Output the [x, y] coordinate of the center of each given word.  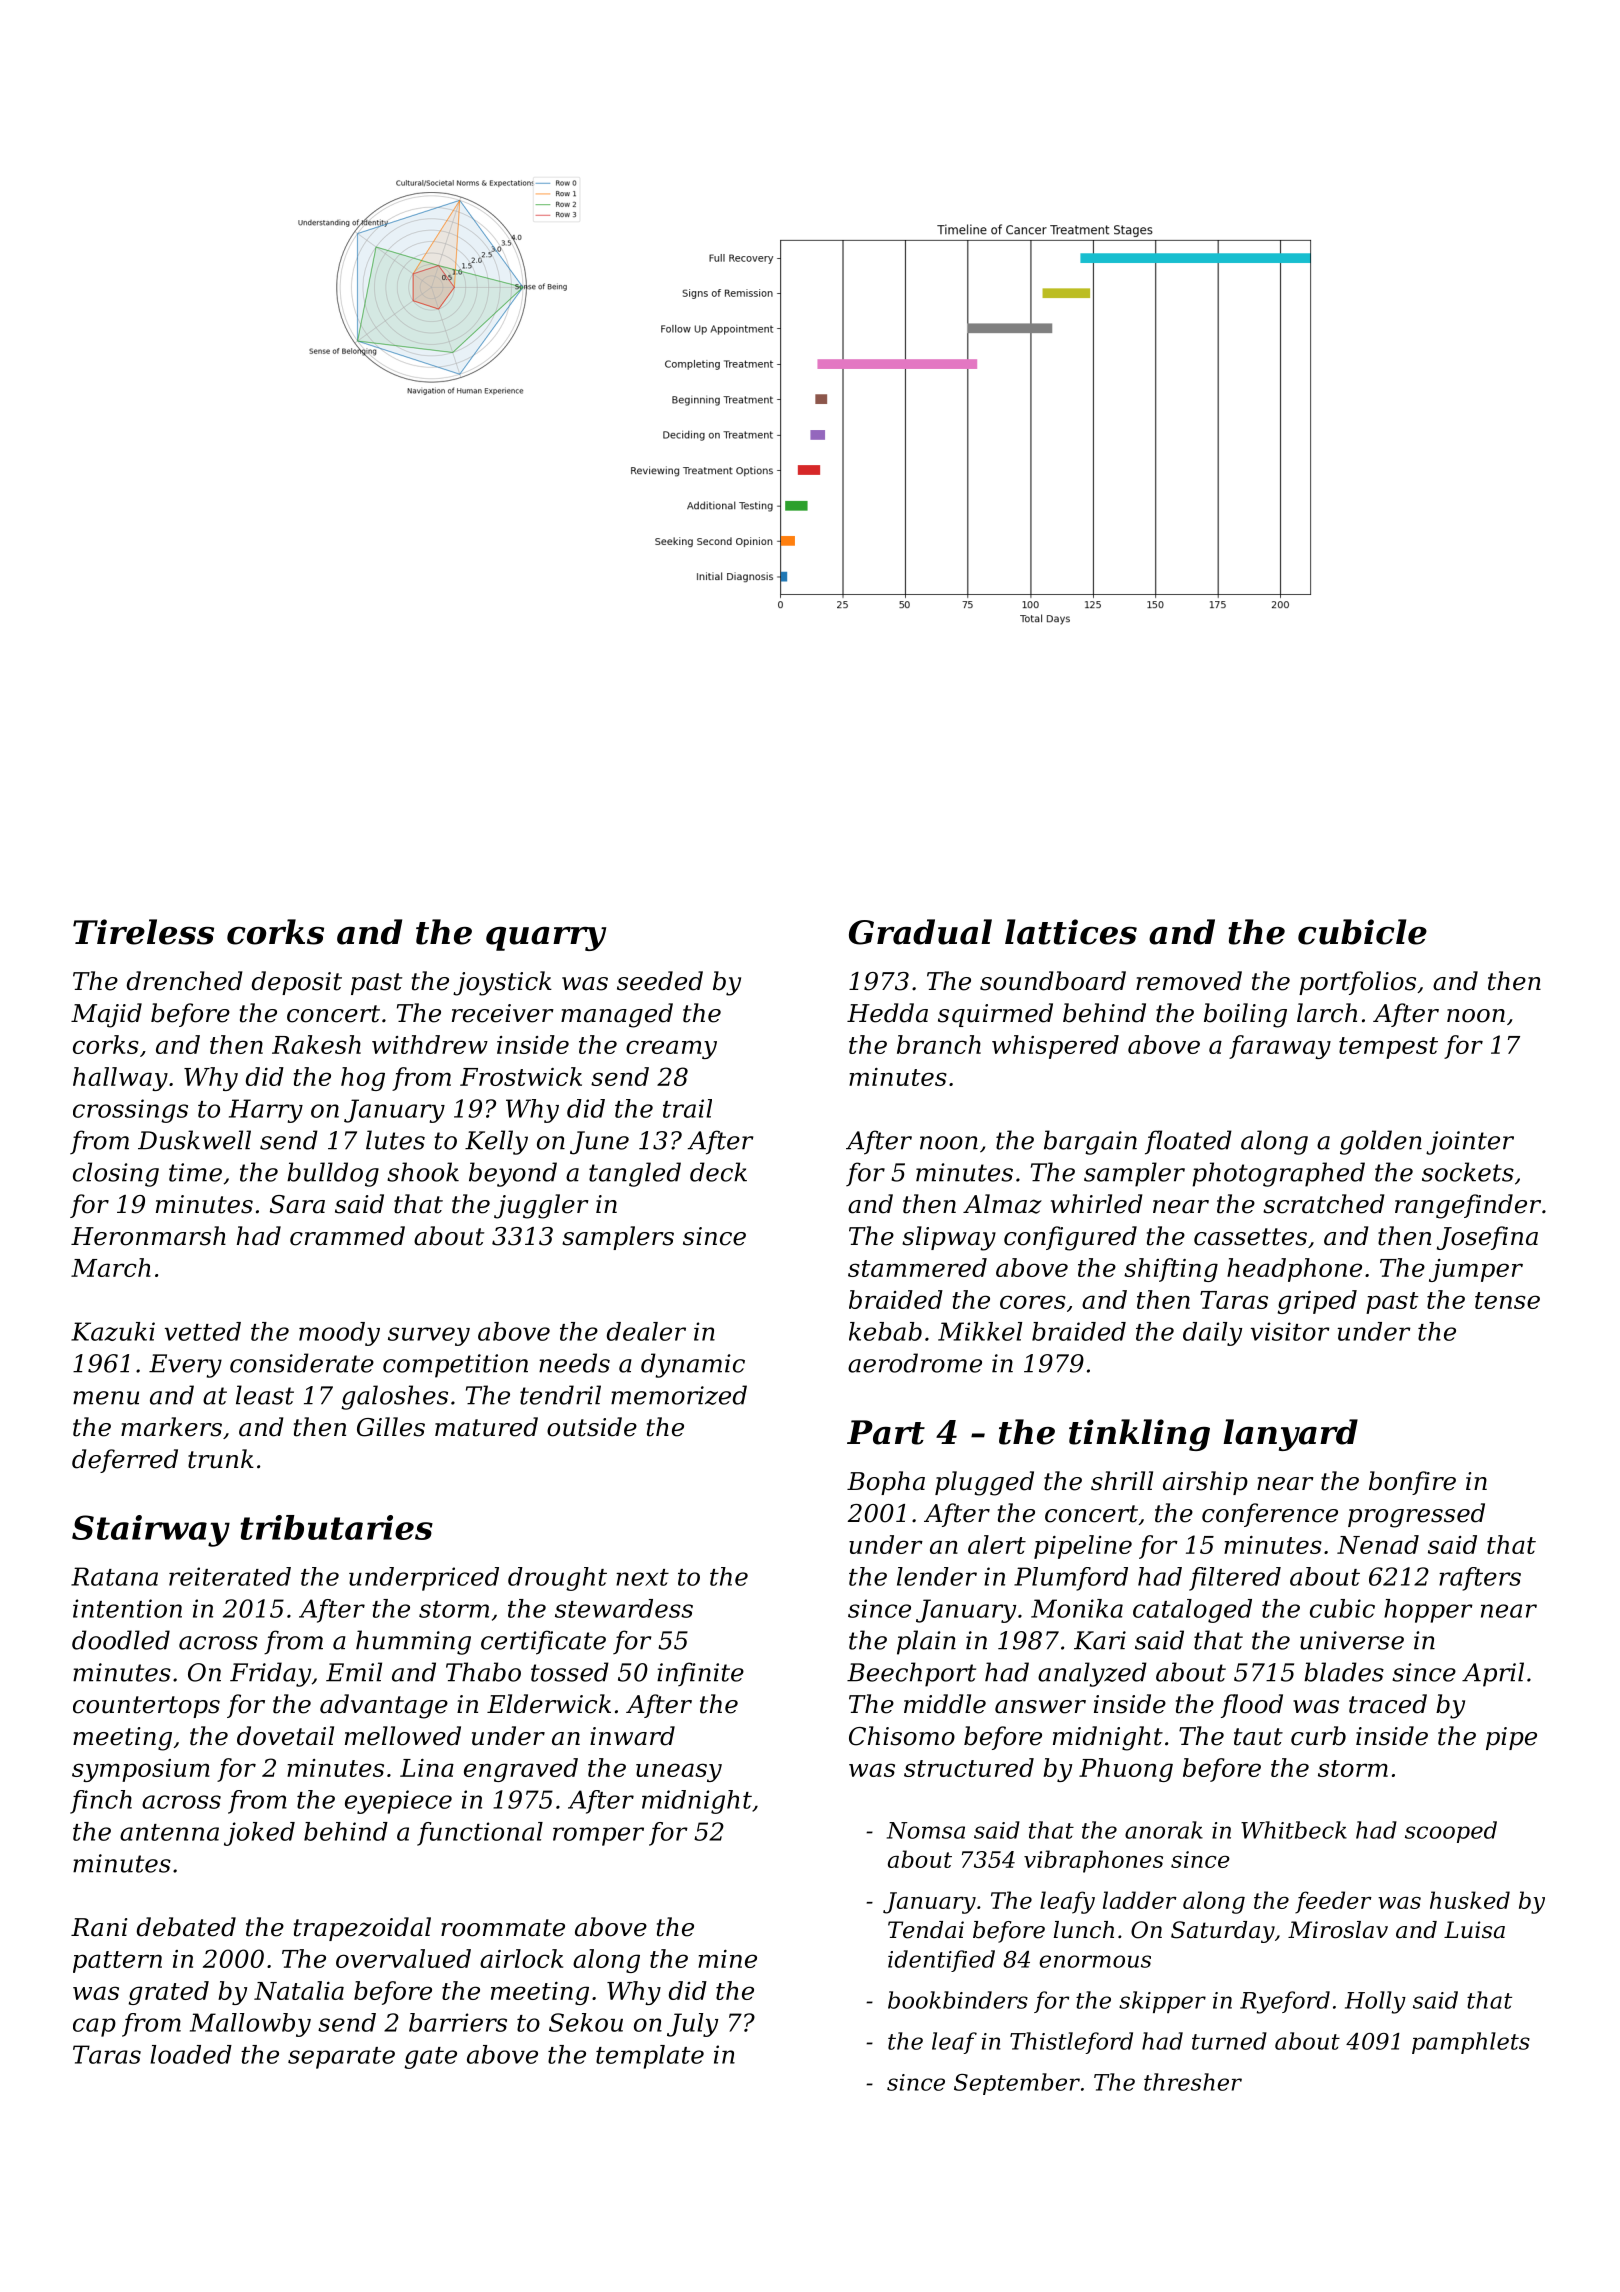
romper [598, 1836]
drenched [184, 981]
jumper [1476, 1270]
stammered [917, 1267]
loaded [191, 2054]
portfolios [1357, 983]
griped [1317, 1302]
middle [945, 1704]
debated [186, 1927]
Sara [297, 1204]
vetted [203, 1331]
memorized [679, 1395]
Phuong [1126, 1770]
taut [1258, 1737]
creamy [671, 1049]
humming [413, 1642]
